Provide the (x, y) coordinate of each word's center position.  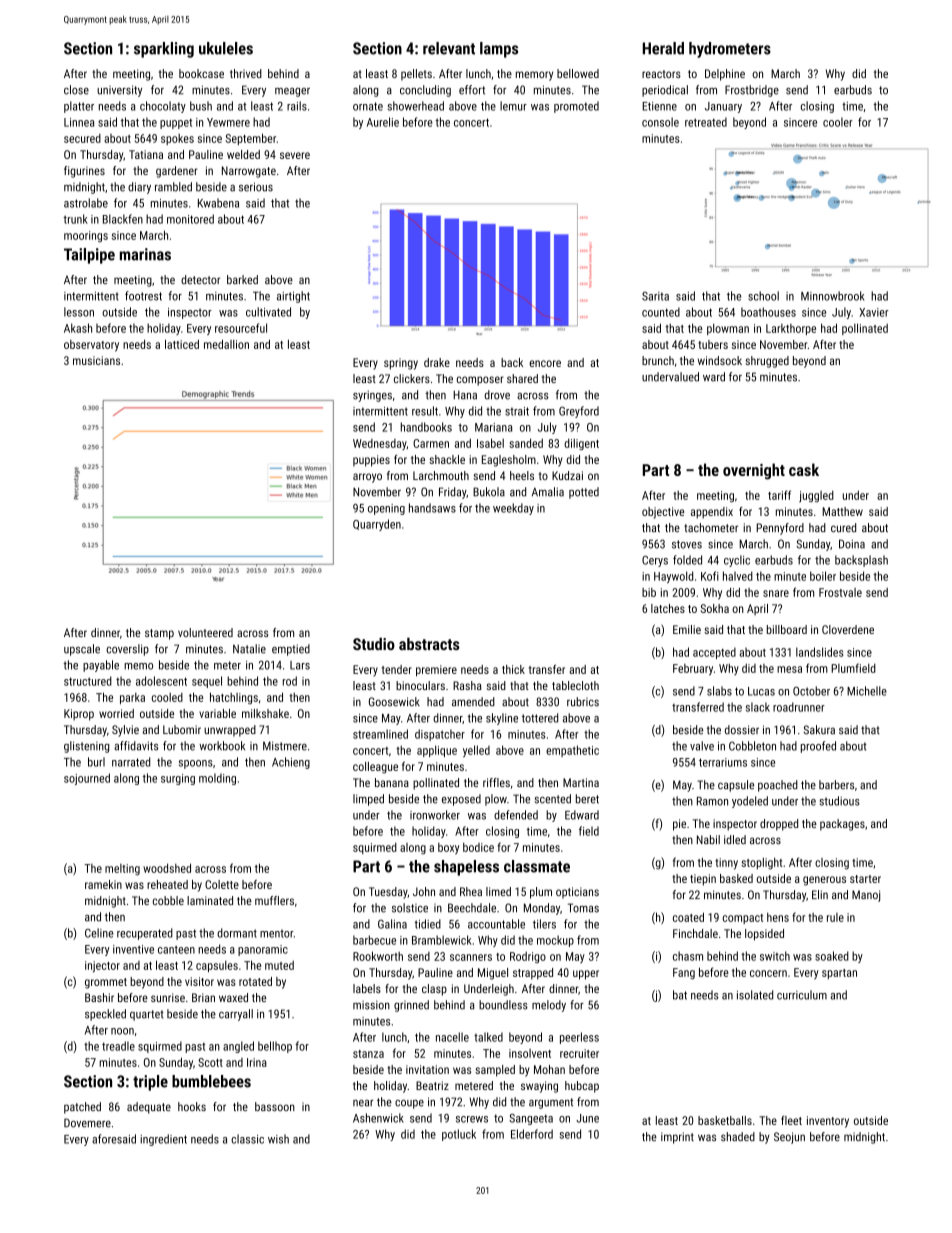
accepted (714, 653)
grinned (411, 1006)
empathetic (572, 751)
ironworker (435, 815)
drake (437, 362)
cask (804, 469)
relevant (449, 48)
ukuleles (226, 48)
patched (82, 1108)
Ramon (712, 801)
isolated (755, 995)
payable (101, 666)
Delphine (725, 75)
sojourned (87, 779)
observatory (91, 346)
